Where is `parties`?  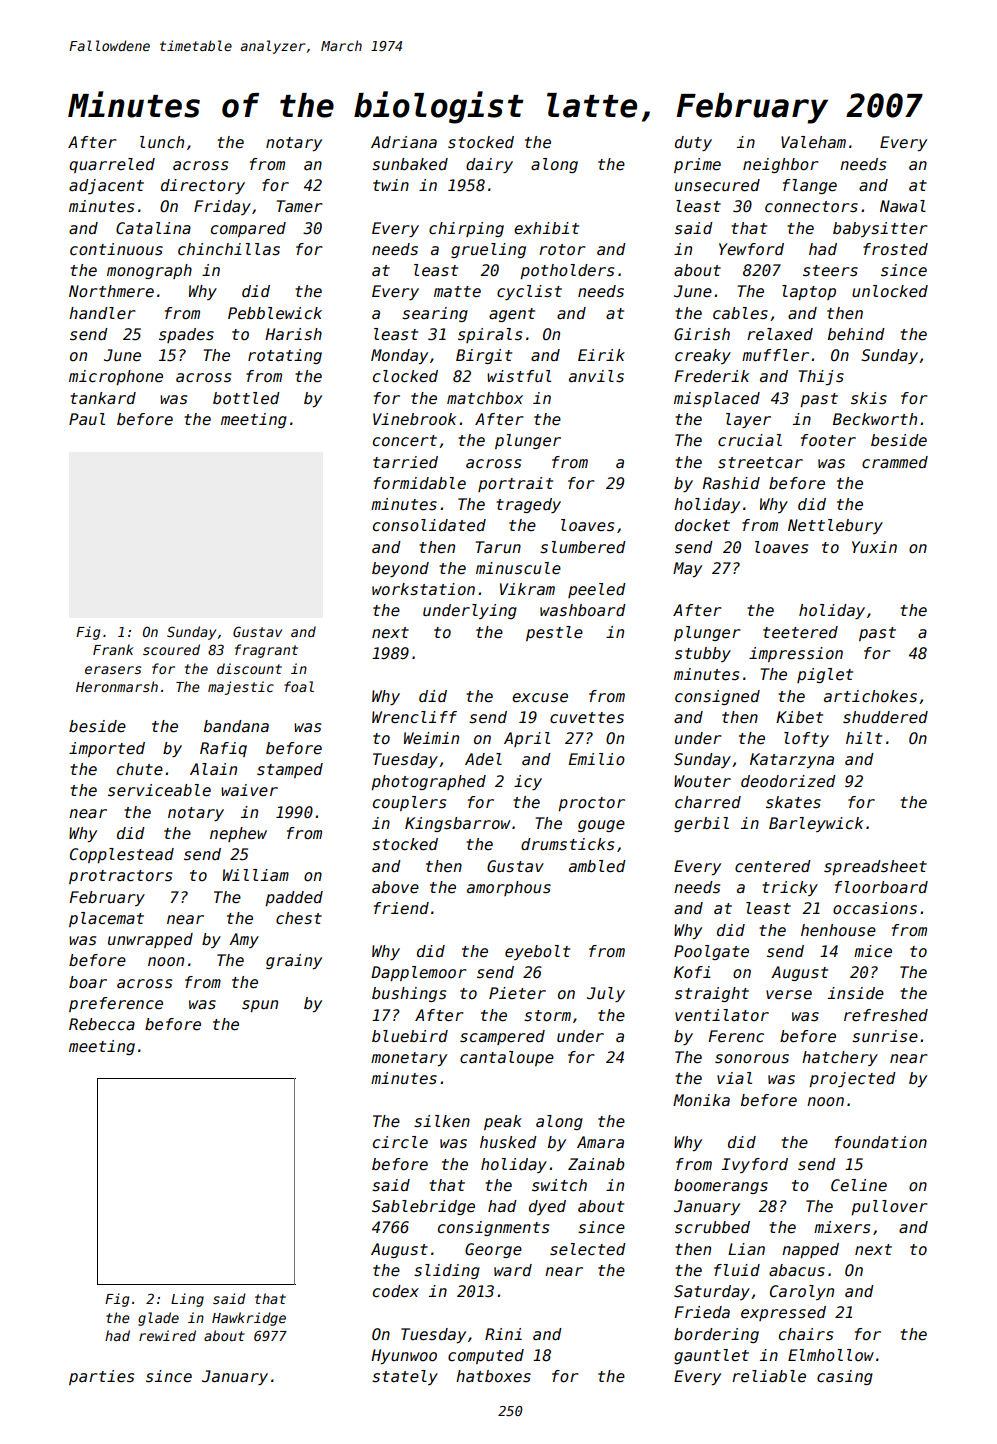 parties is located at coordinates (101, 1377).
